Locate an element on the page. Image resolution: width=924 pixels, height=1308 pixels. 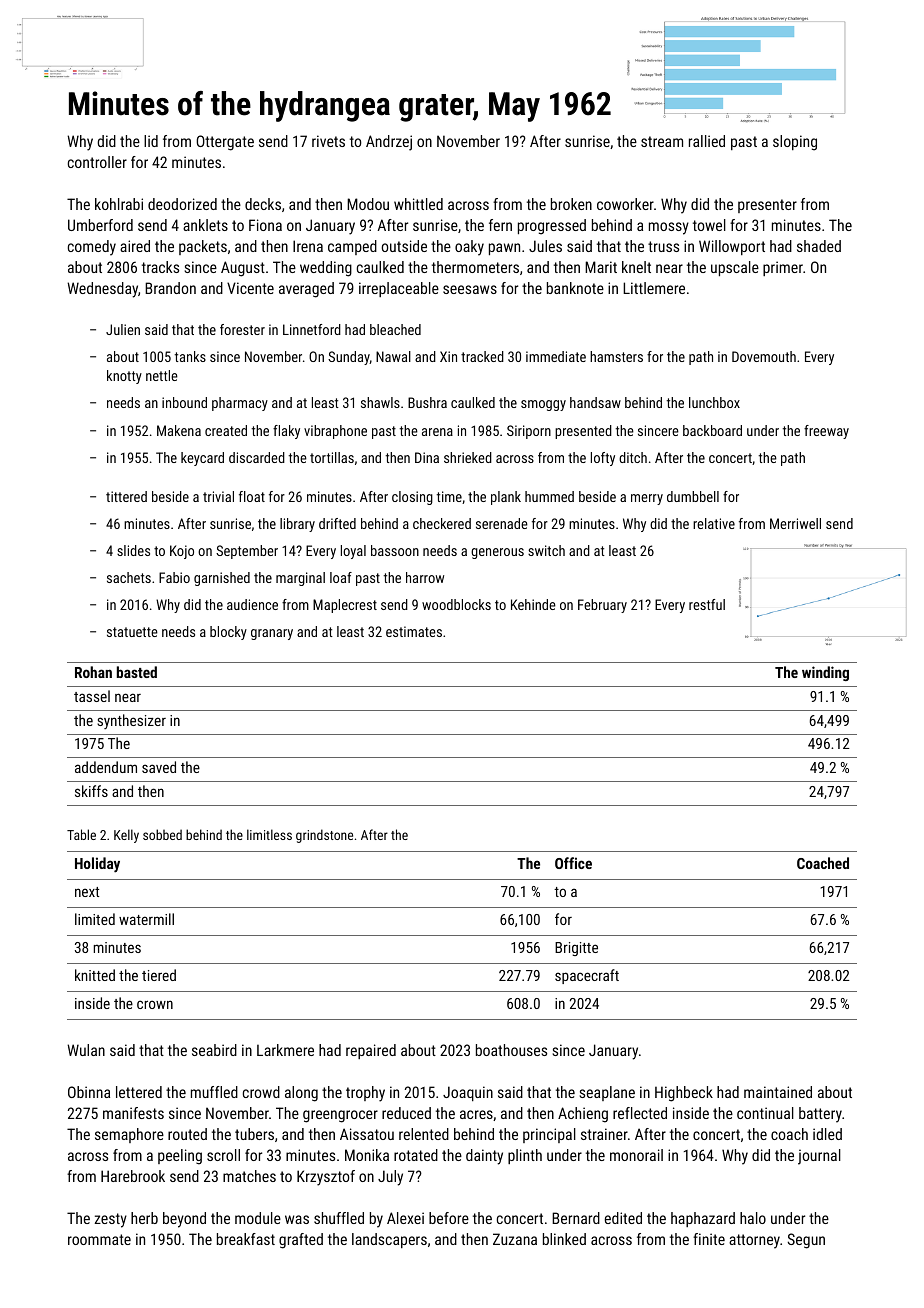
roommate is located at coordinates (99, 1239).
